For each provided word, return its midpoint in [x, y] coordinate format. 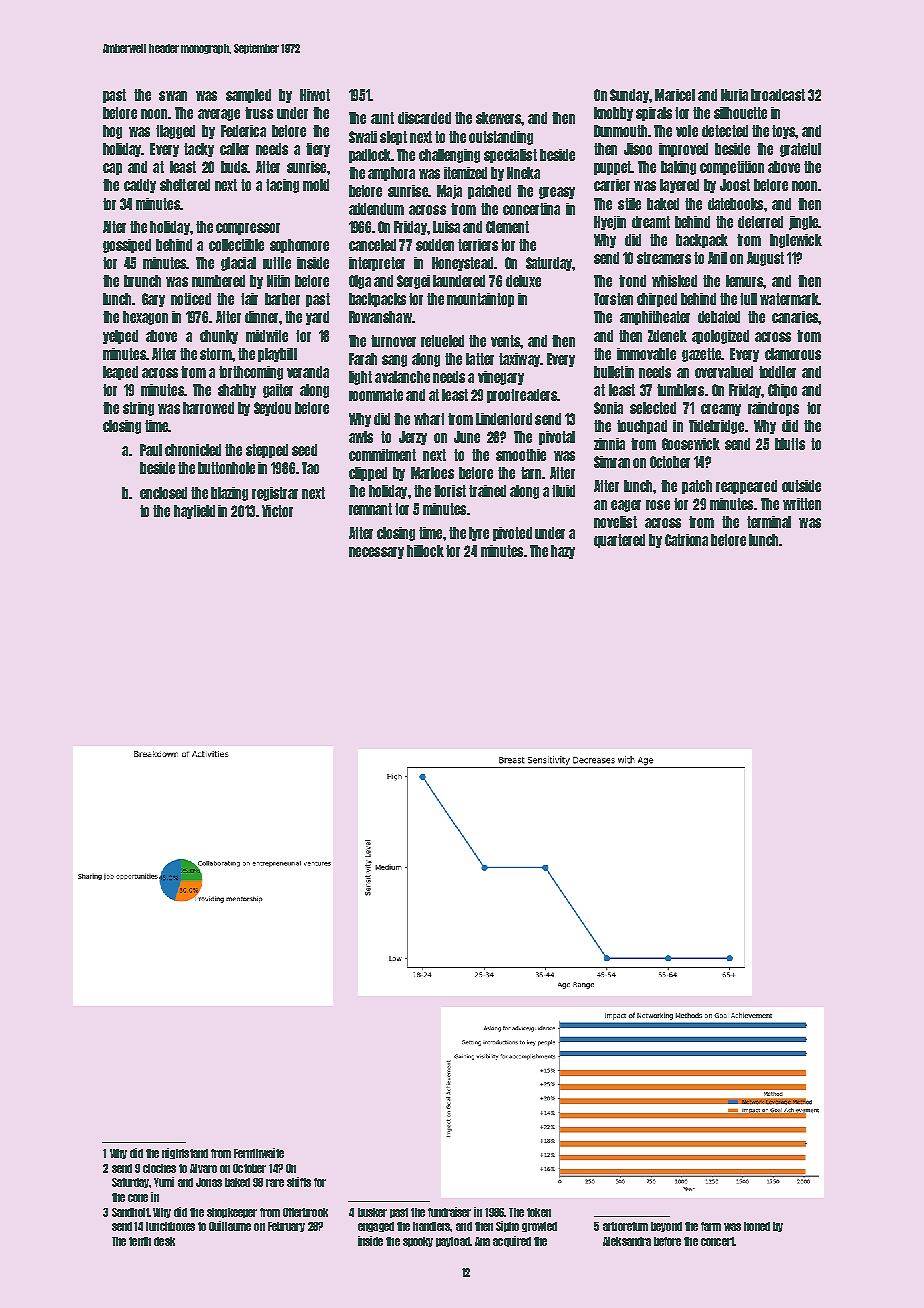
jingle [803, 223]
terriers [478, 245]
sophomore [299, 246]
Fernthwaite [259, 1153]
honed [757, 1226]
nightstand [185, 1153]
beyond [666, 1227]
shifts [299, 1182]
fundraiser [449, 1212]
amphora [391, 174]
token [539, 1212]
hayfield [194, 512]
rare [275, 1183]
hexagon [145, 318]
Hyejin [610, 223]
